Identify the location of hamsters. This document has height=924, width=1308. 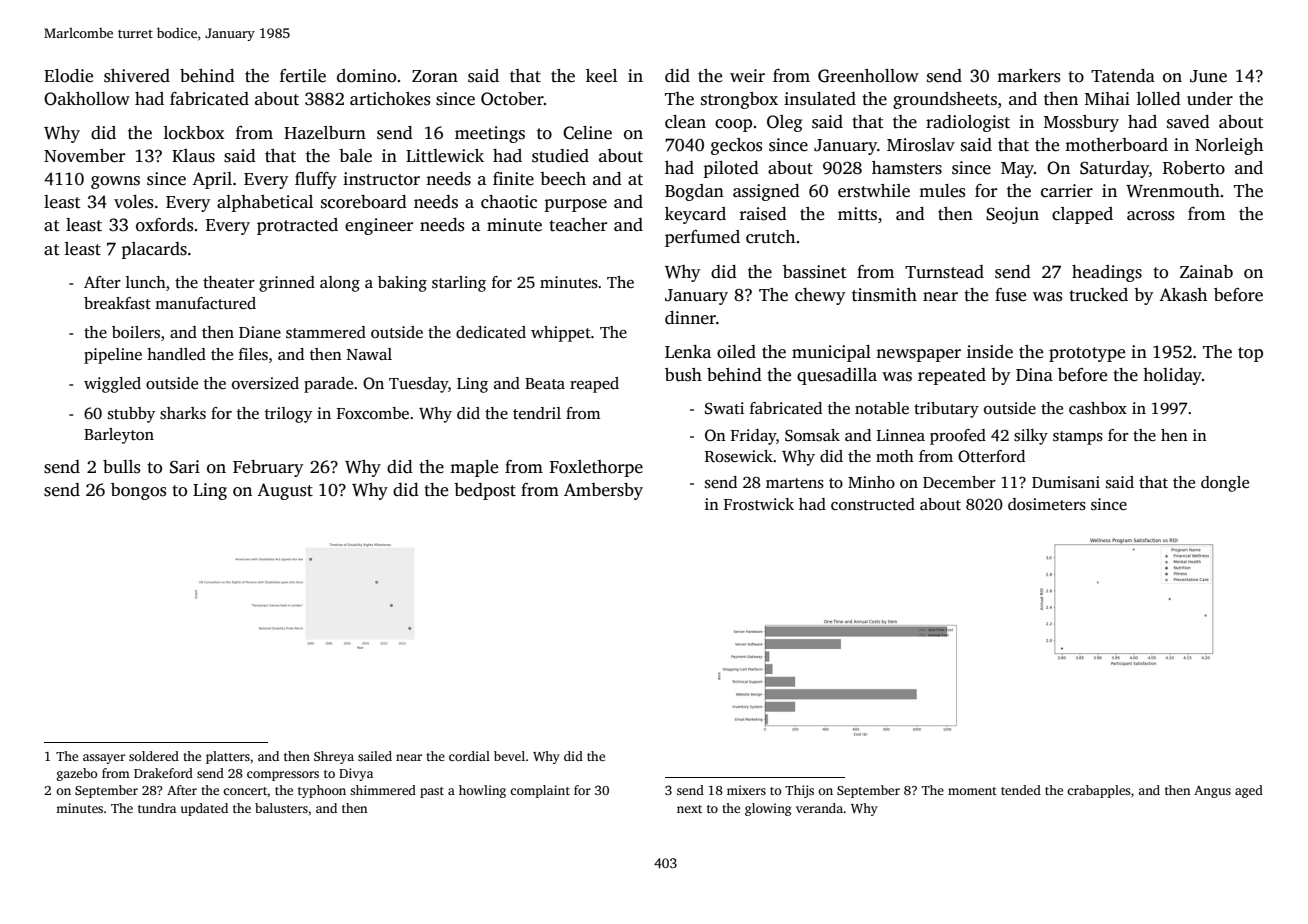
(907, 168).
